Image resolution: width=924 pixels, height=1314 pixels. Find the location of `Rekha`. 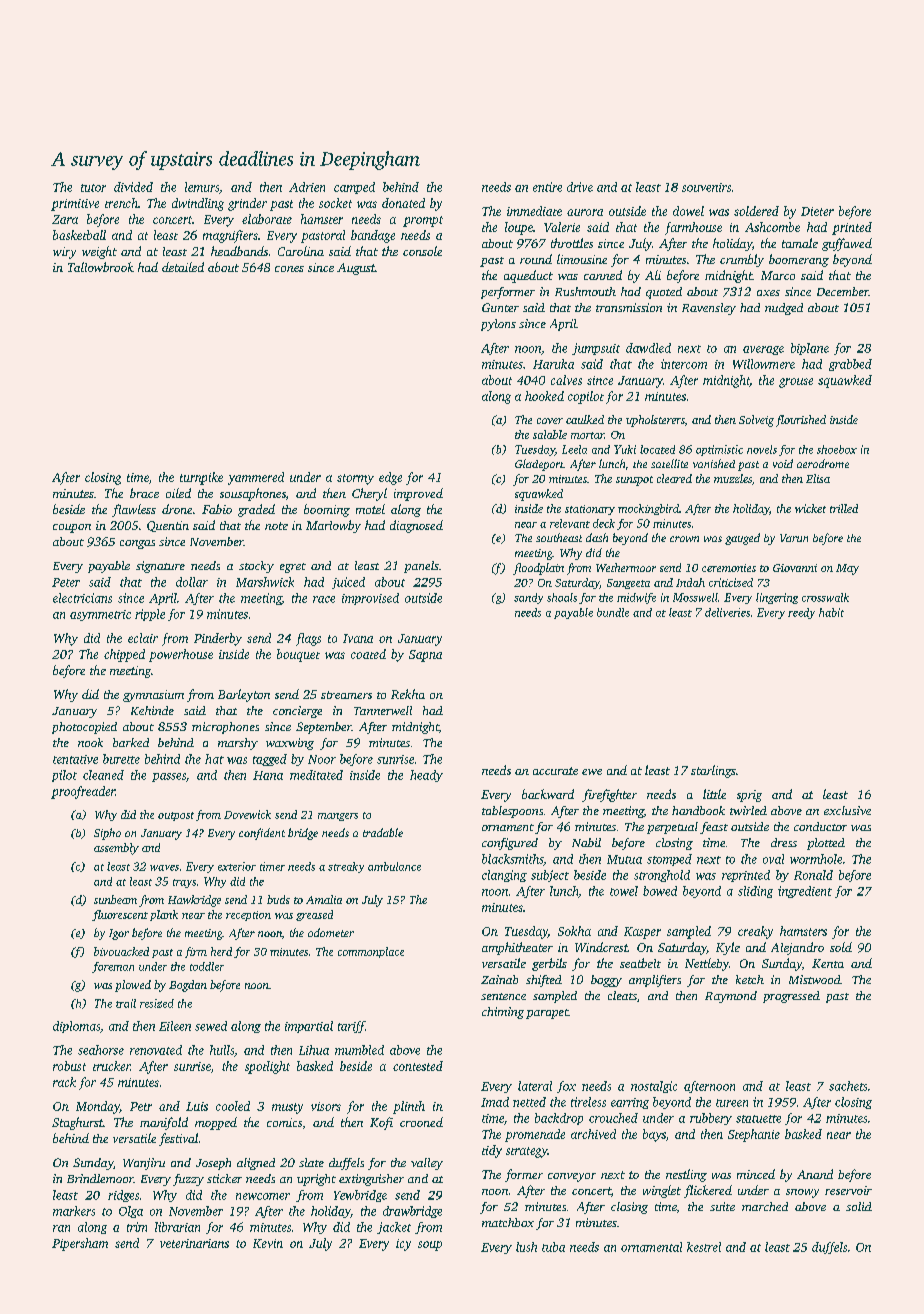

Rekha is located at coordinates (408, 694).
